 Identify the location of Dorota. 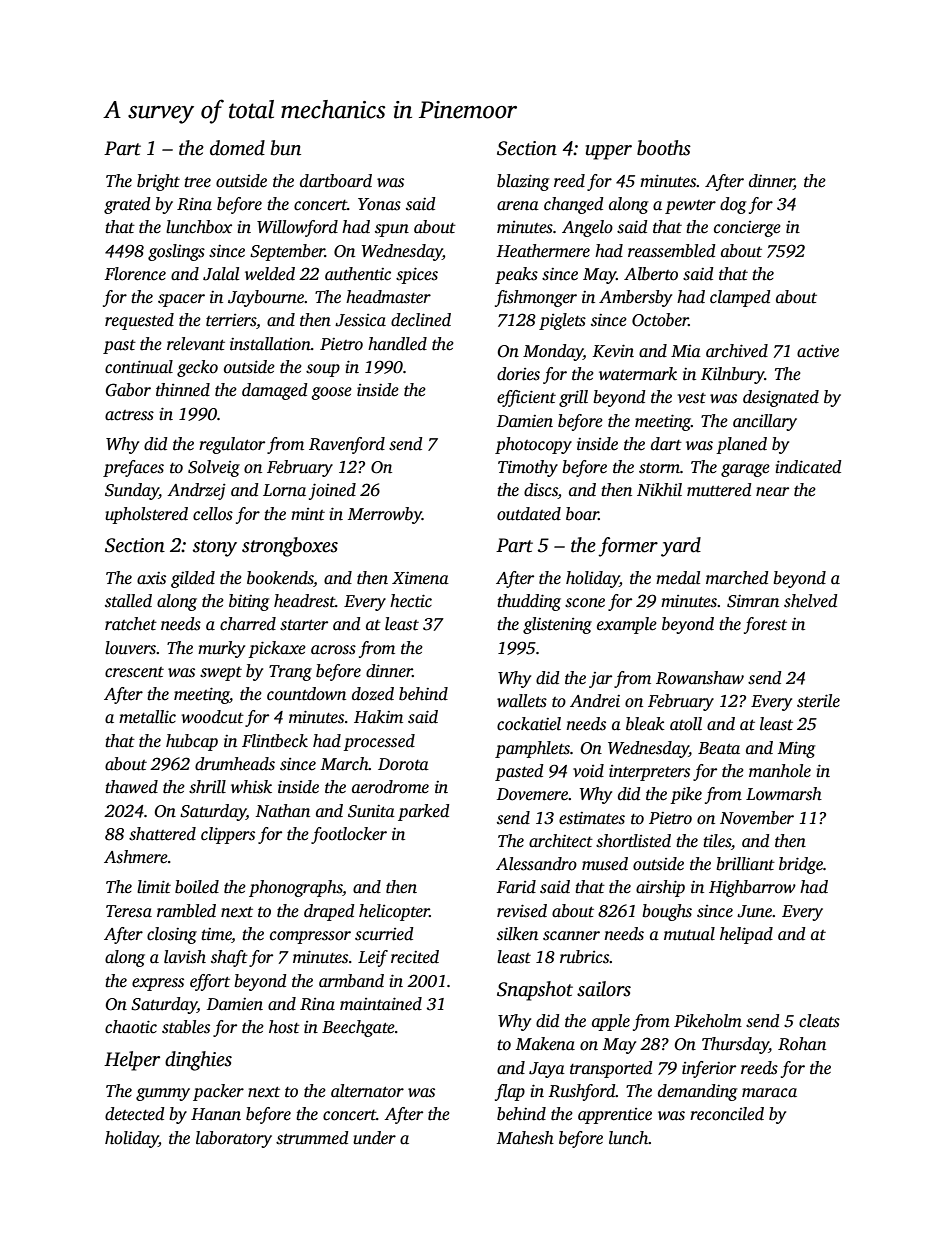
(403, 764).
